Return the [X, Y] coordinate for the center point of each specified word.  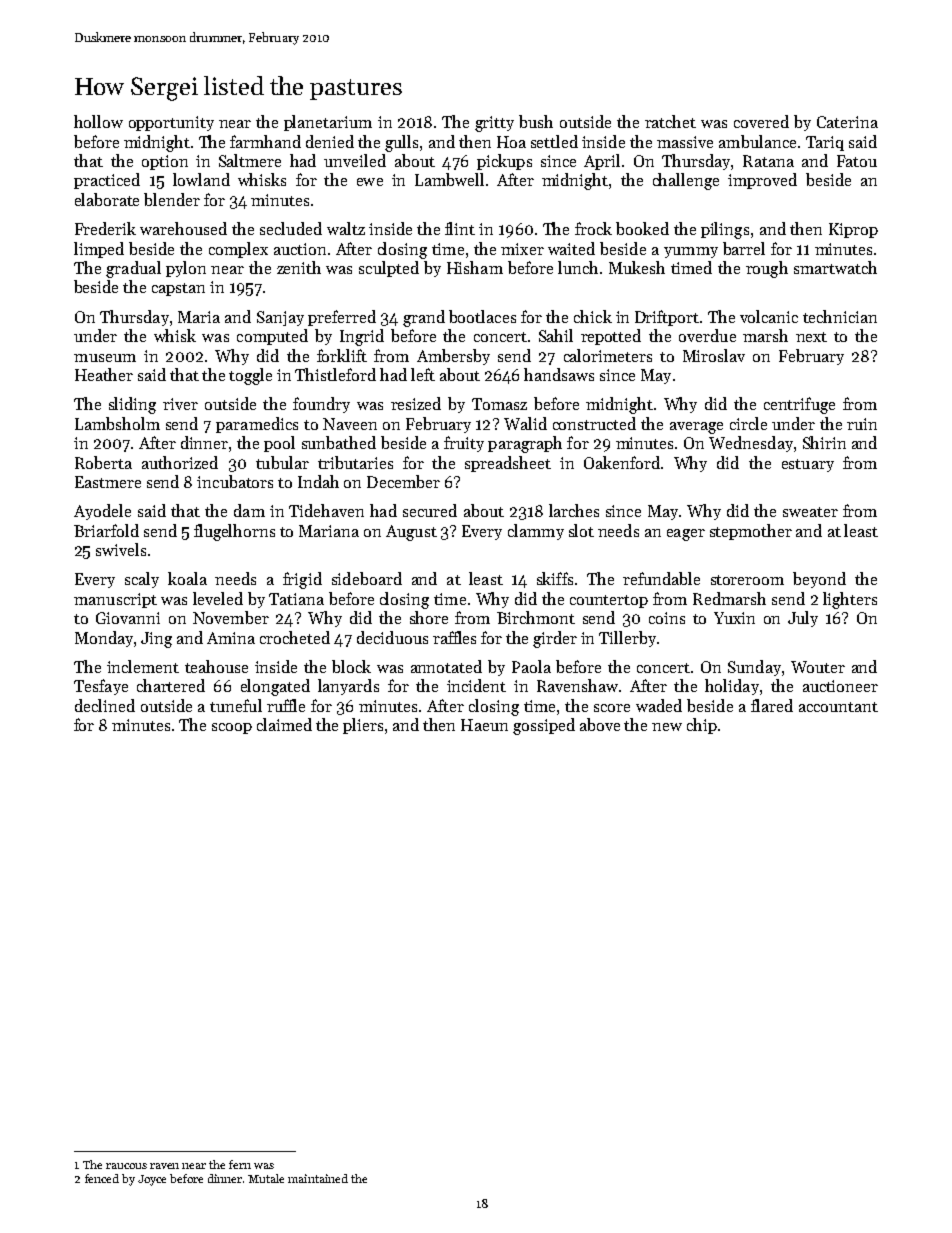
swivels [121, 549]
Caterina [847, 122]
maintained [318, 1178]
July [803, 619]
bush [536, 121]
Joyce [152, 1180]
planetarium [328, 123]
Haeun [484, 725]
